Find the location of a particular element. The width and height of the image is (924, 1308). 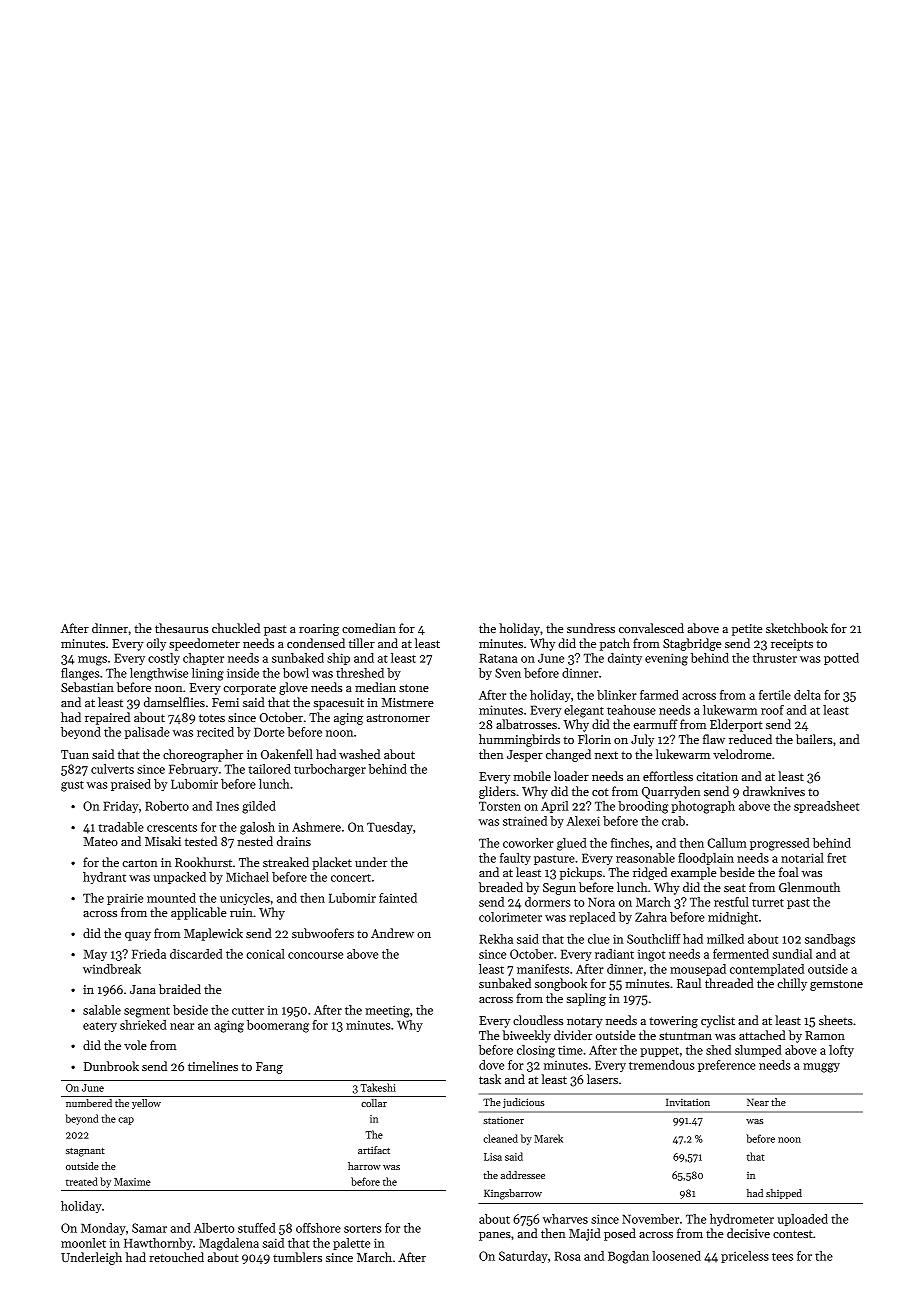

cutter is located at coordinates (248, 1011).
